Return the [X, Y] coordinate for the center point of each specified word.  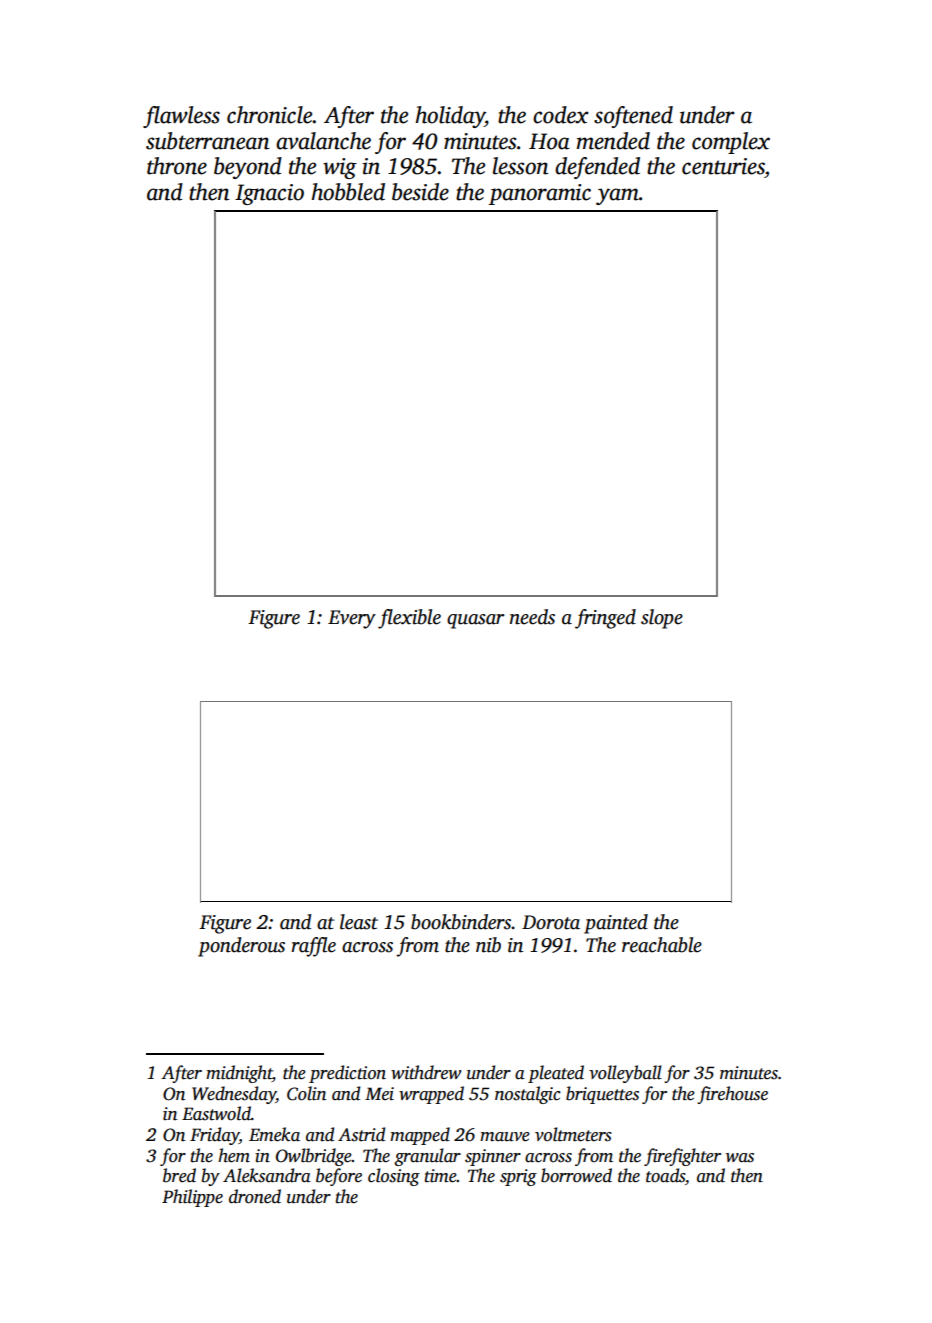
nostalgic [528, 1095]
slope [662, 619]
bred [179, 1175]
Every [352, 619]
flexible [409, 619]
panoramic [540, 194]
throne [177, 166]
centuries [723, 166]
